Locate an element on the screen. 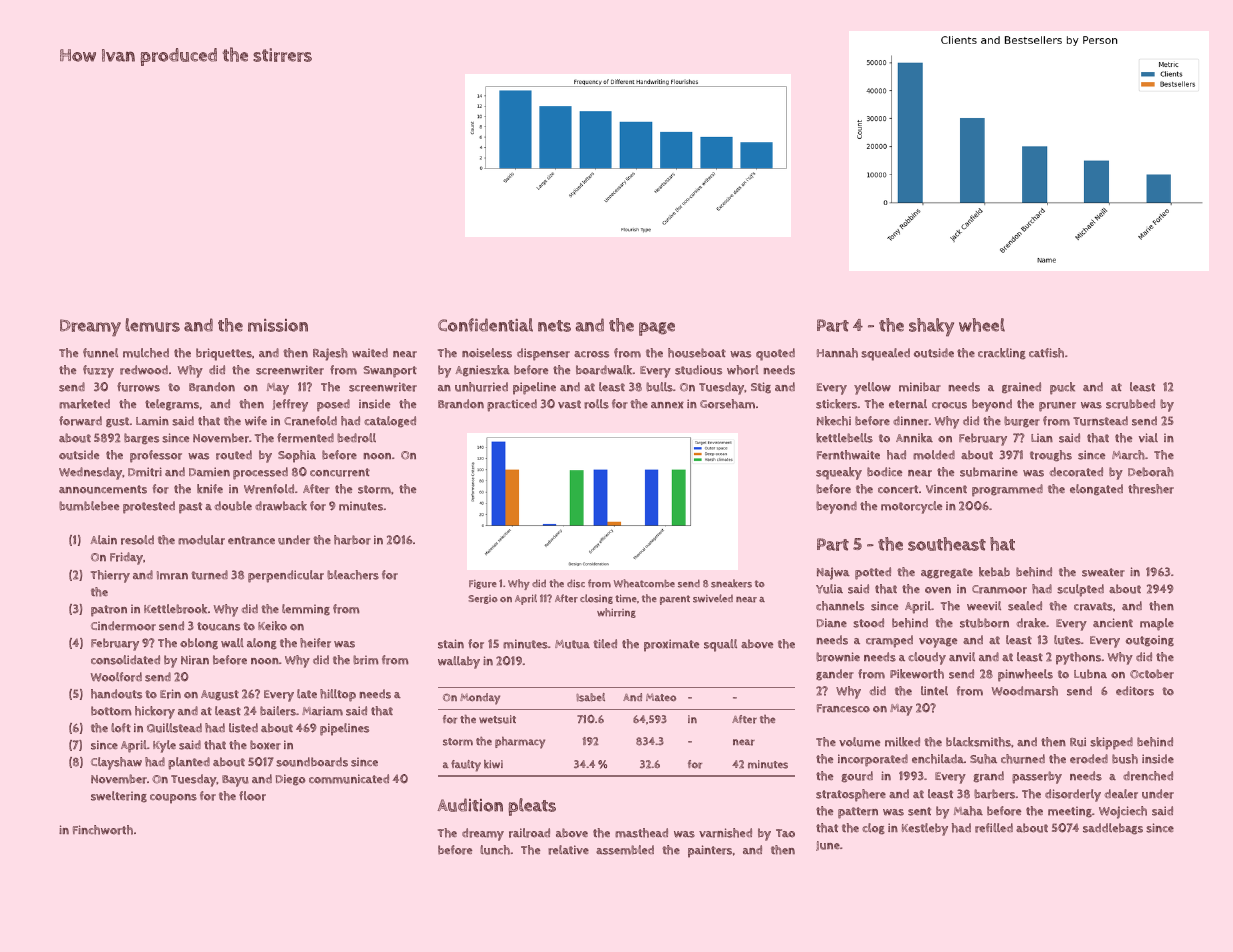 This screenshot has width=1233, height=952. processed is located at coordinates (260, 473).
